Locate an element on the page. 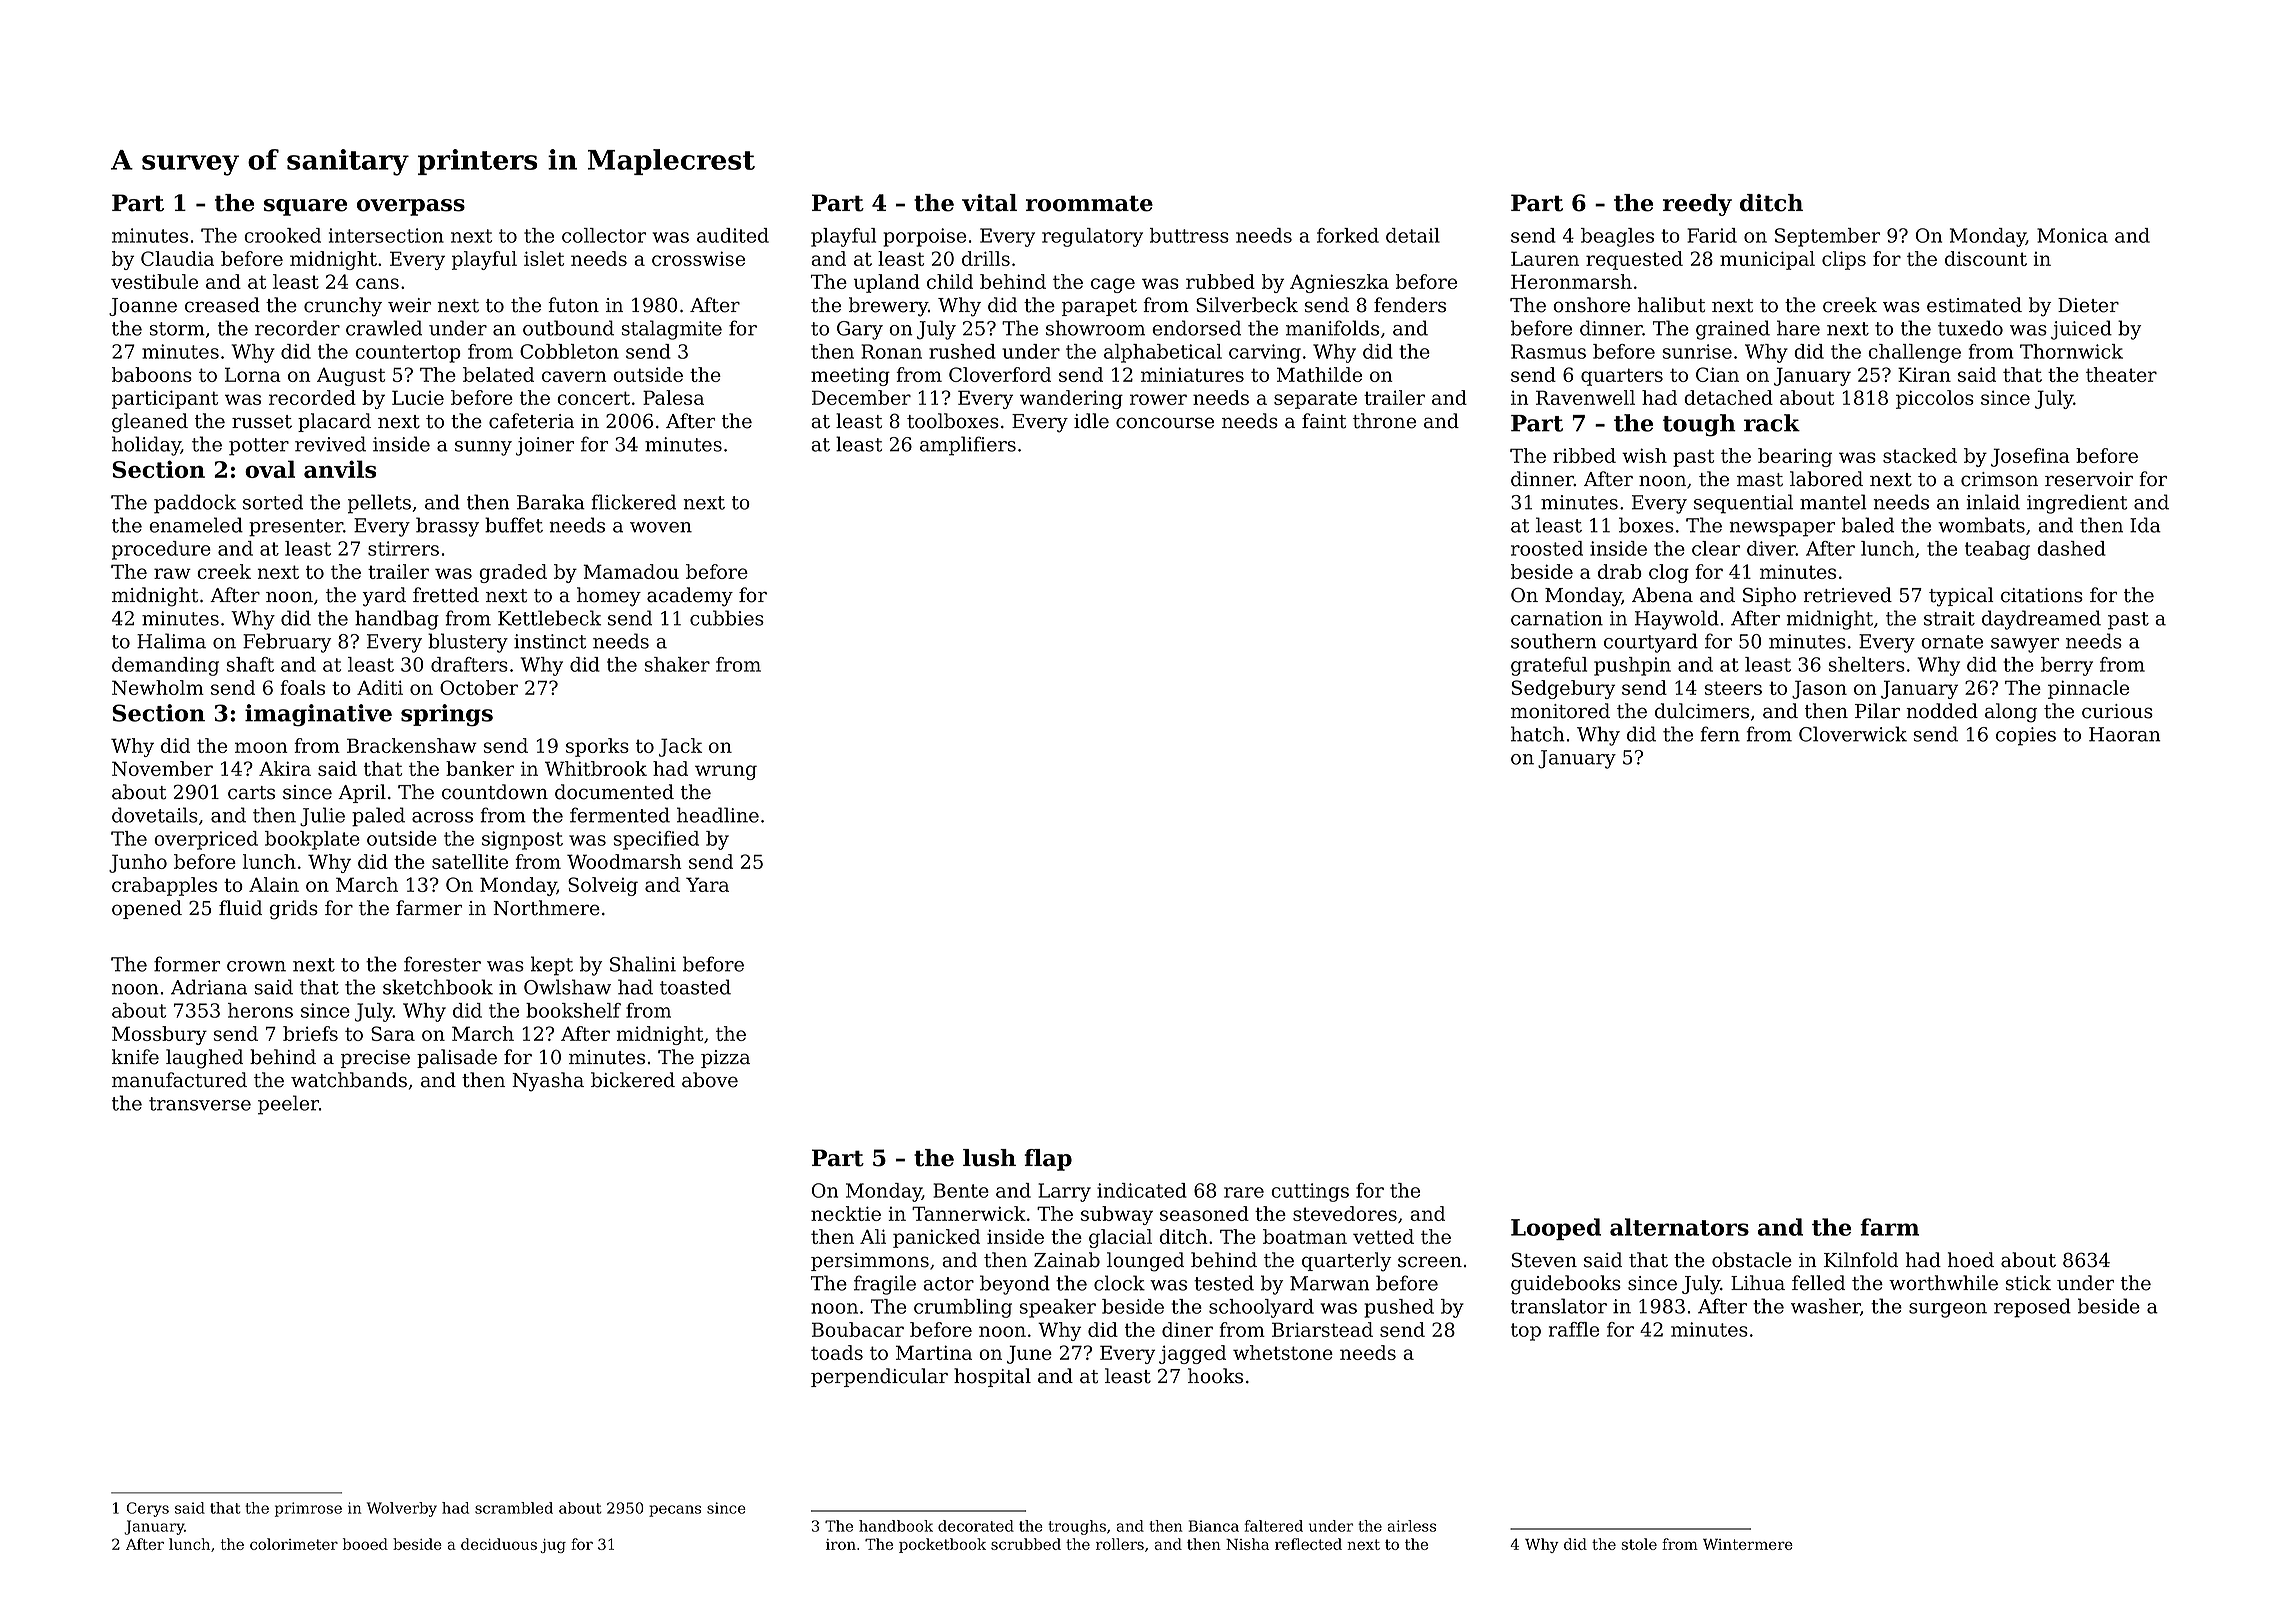 The height and width of the document is (1614, 2282). Wintermere is located at coordinates (1748, 1544).
